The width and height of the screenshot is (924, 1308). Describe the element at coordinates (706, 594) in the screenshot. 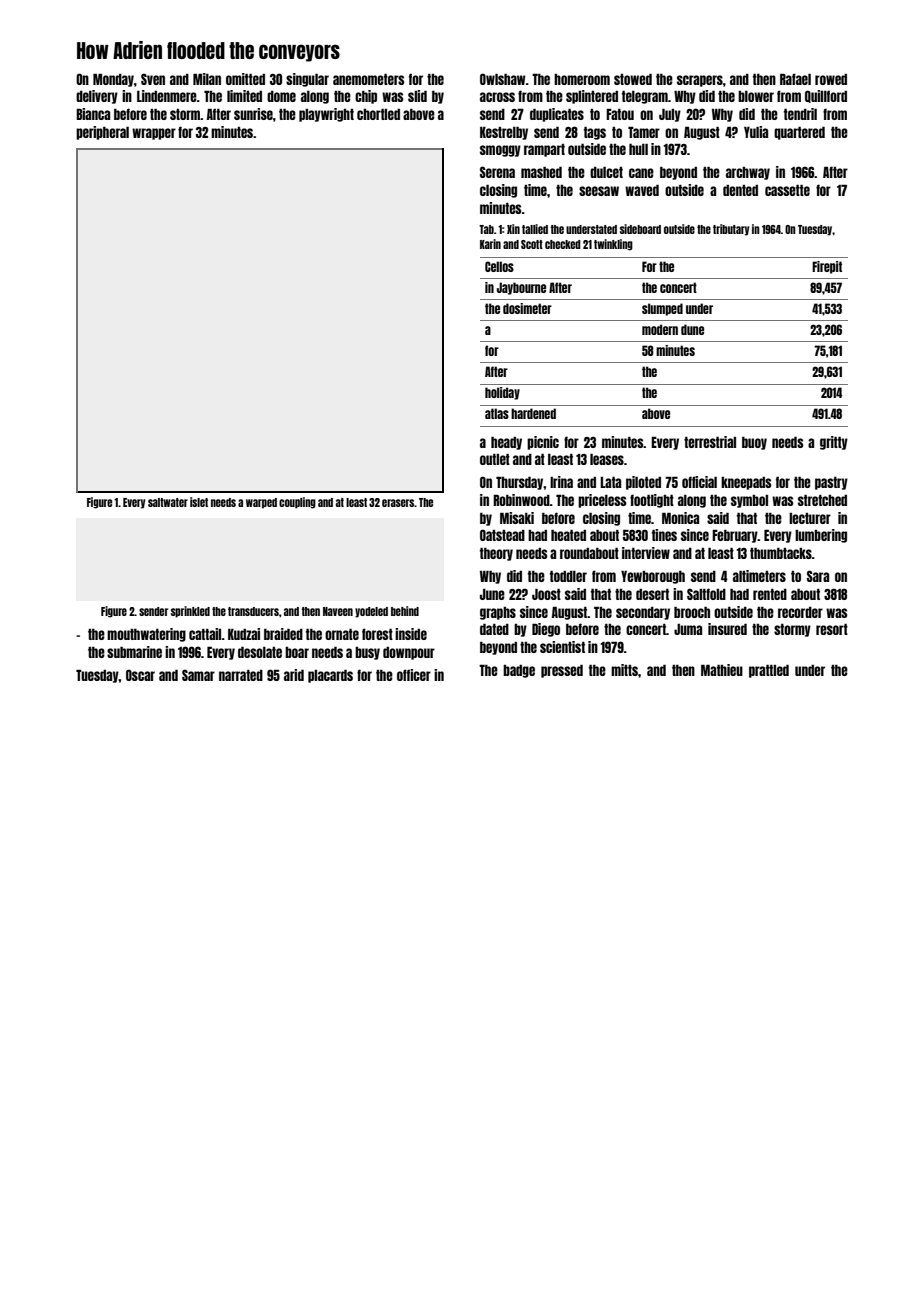

I see `Saltfold` at that location.
